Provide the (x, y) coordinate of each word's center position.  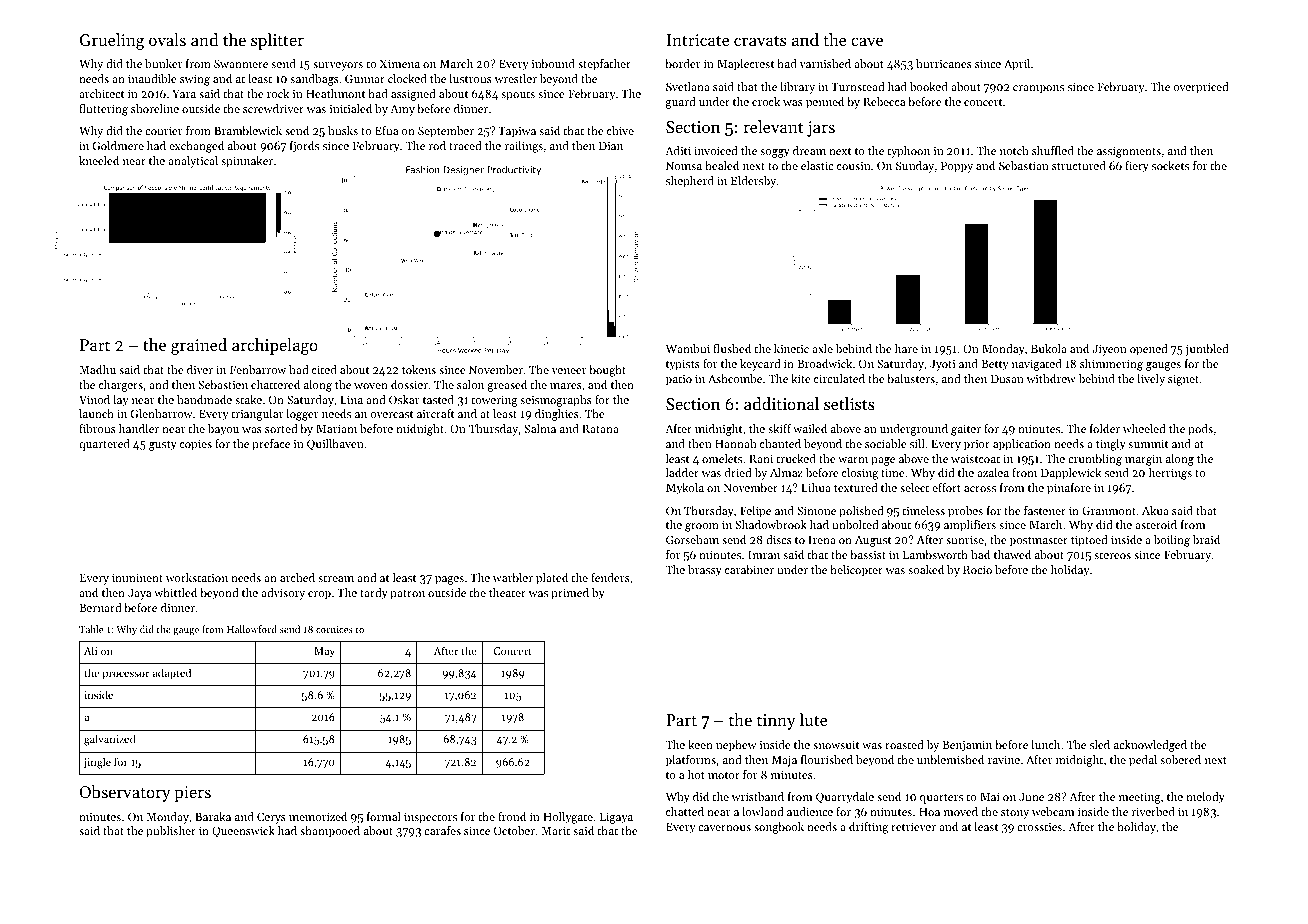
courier (163, 131)
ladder (682, 472)
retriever (913, 827)
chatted (685, 811)
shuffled (1053, 150)
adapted (172, 674)
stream (336, 578)
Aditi (678, 150)
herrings (1170, 474)
